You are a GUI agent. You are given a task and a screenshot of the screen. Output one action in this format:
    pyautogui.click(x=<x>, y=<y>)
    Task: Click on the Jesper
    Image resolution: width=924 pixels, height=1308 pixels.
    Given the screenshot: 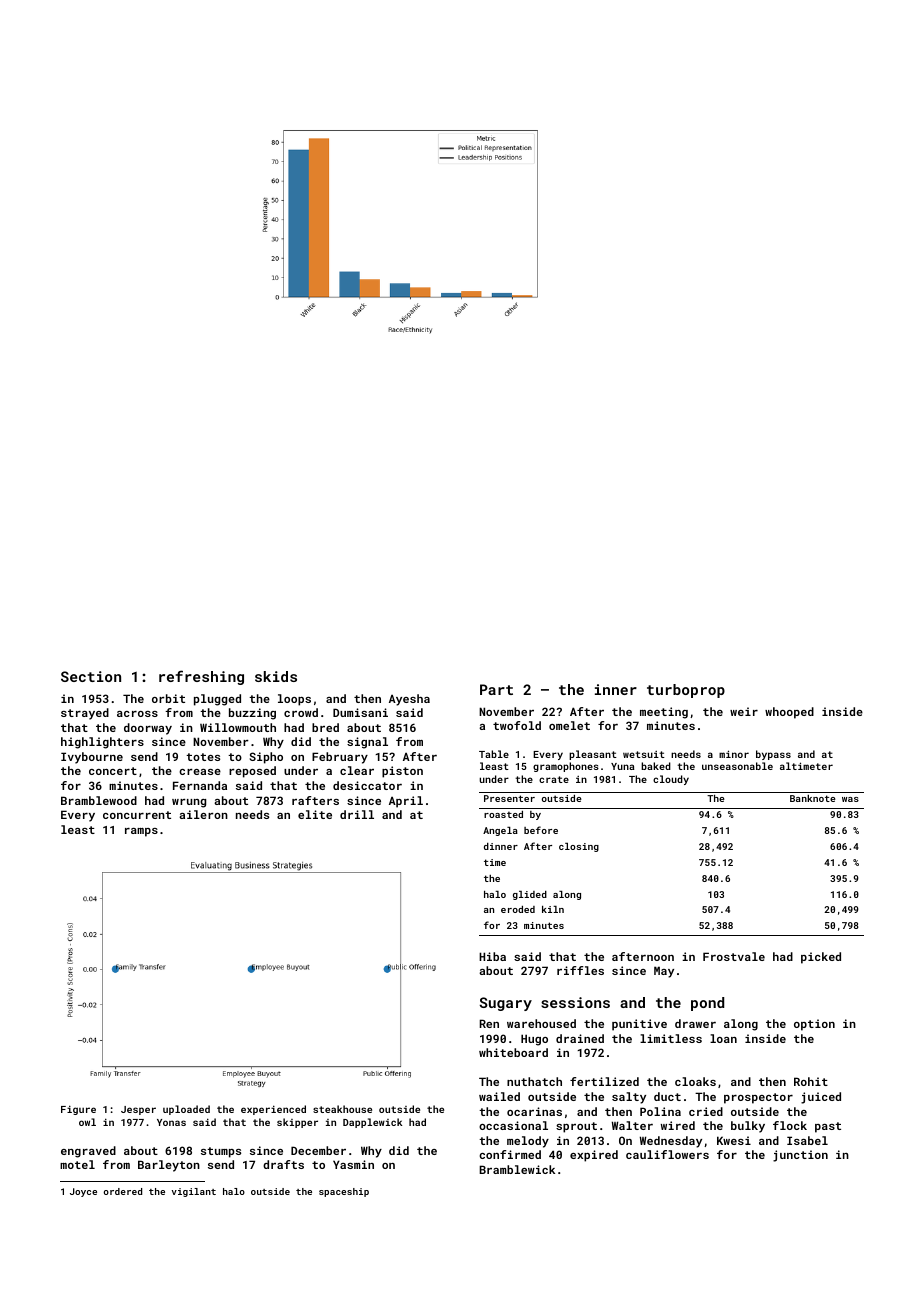 What is the action you would take?
    pyautogui.click(x=138, y=1110)
